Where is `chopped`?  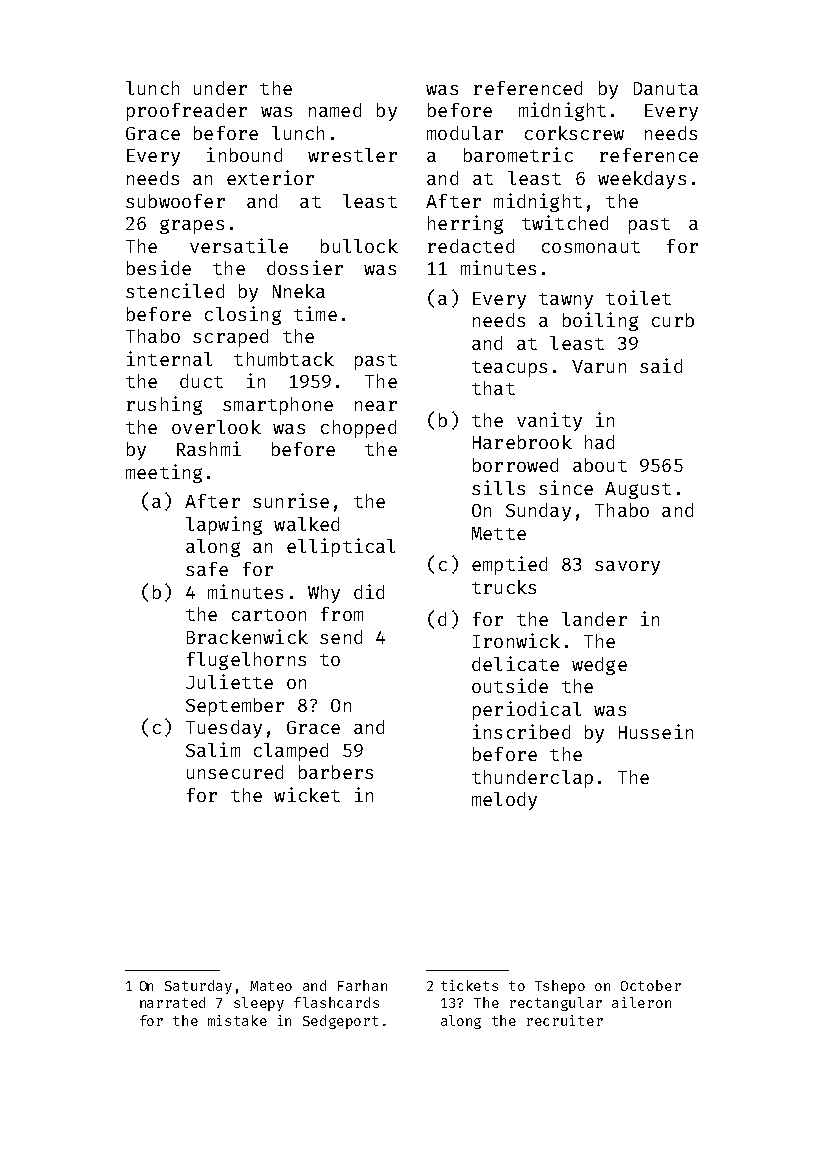
chopped is located at coordinates (358, 429).
